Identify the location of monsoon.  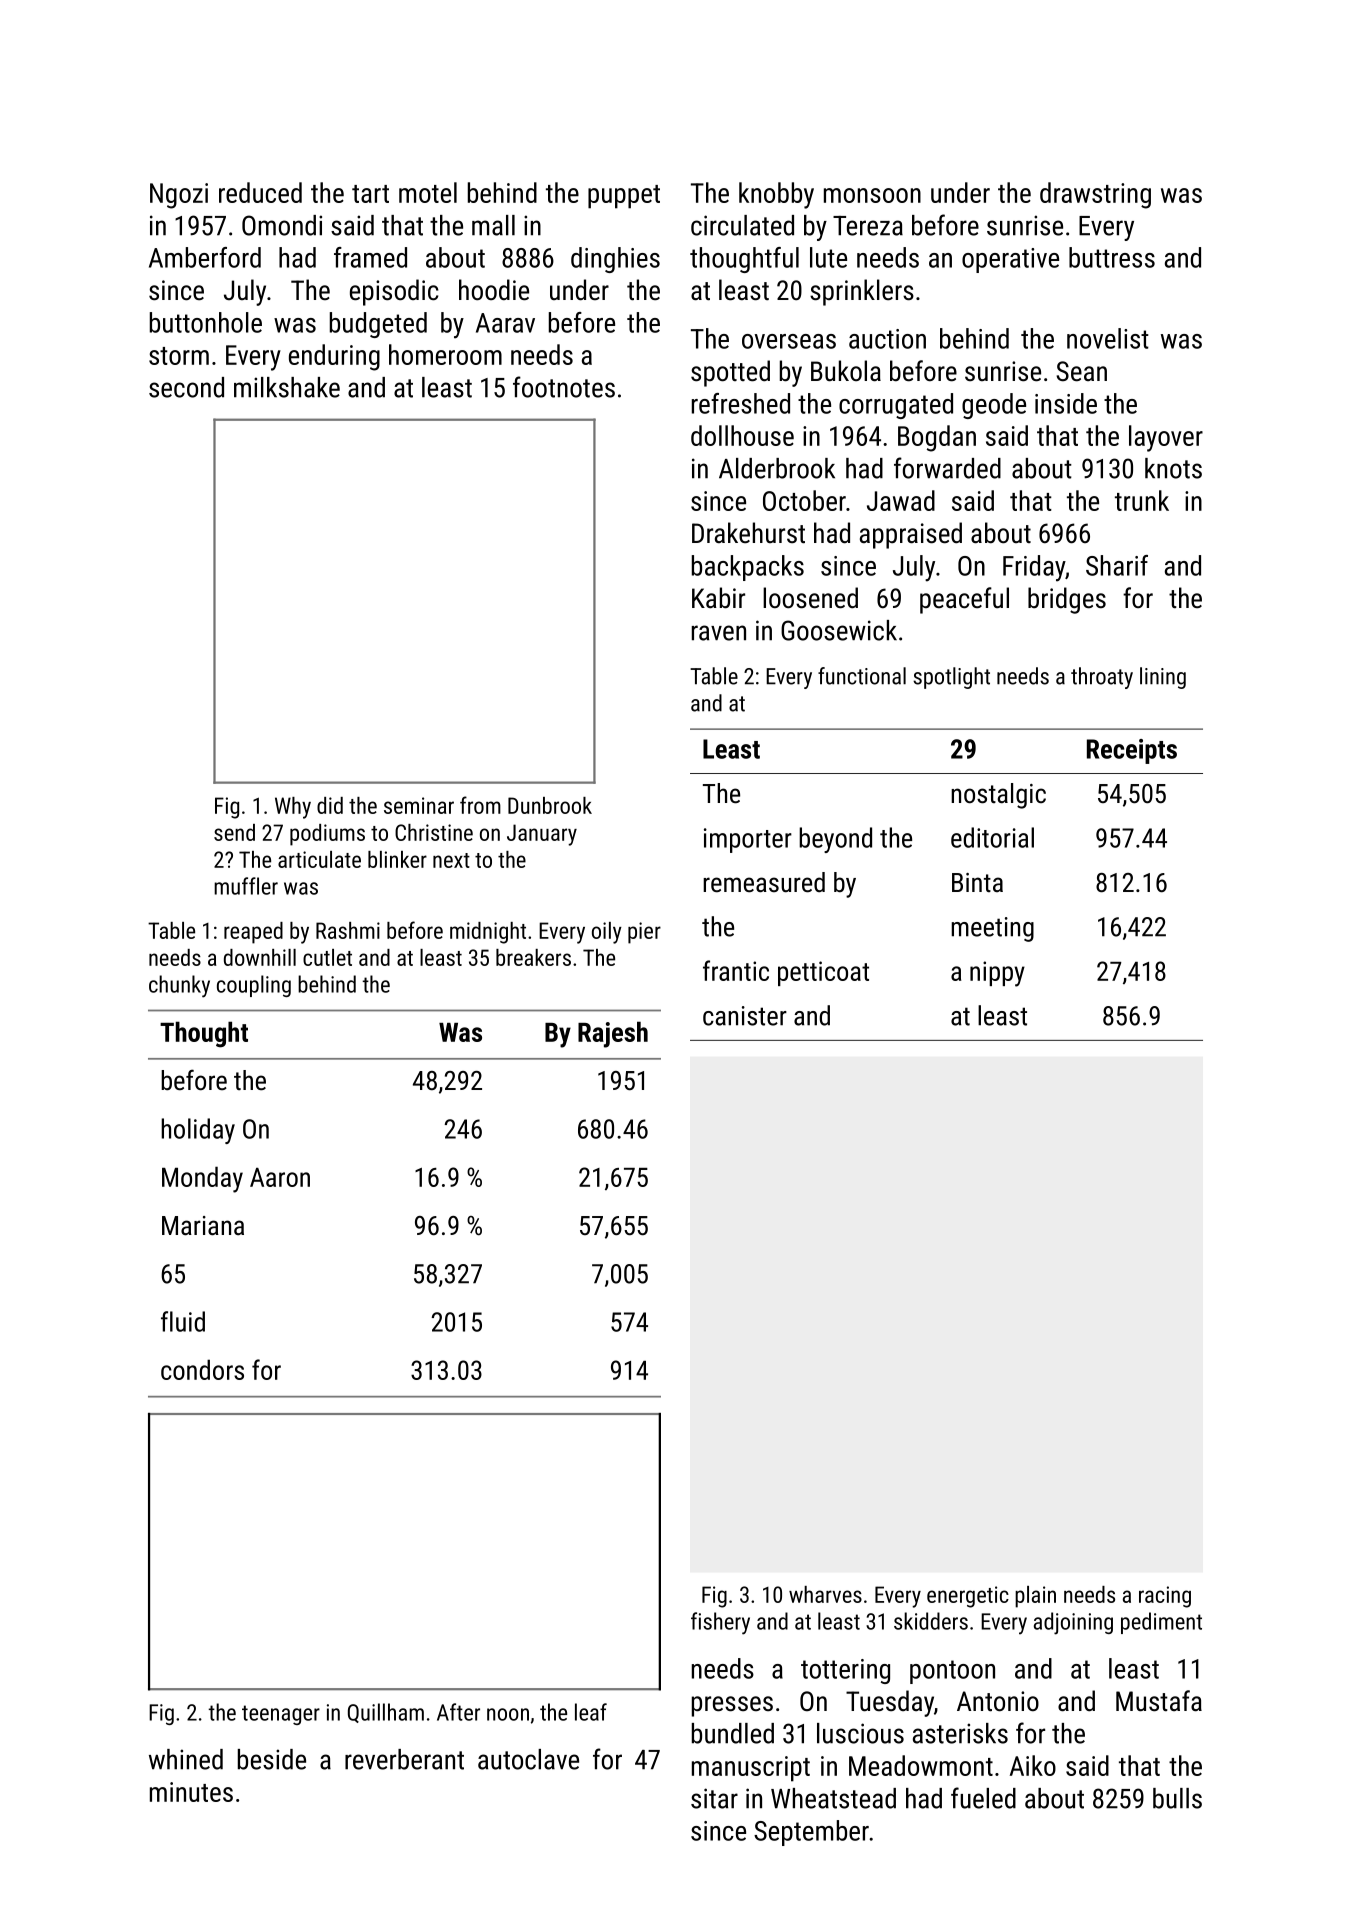
(872, 195).
